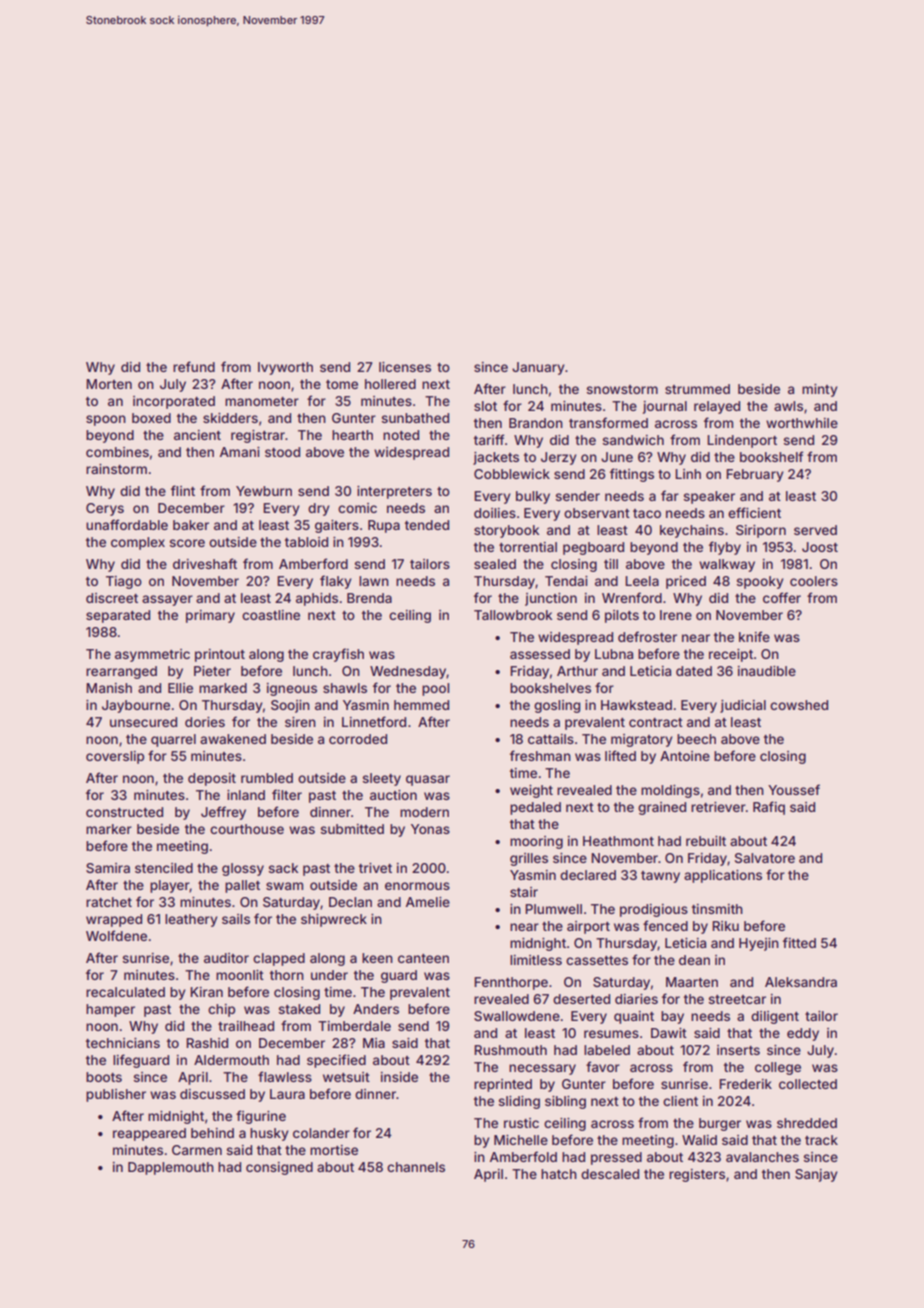 The width and height of the screenshot is (924, 1308). What do you see at coordinates (529, 859) in the screenshot?
I see `grilles` at bounding box center [529, 859].
